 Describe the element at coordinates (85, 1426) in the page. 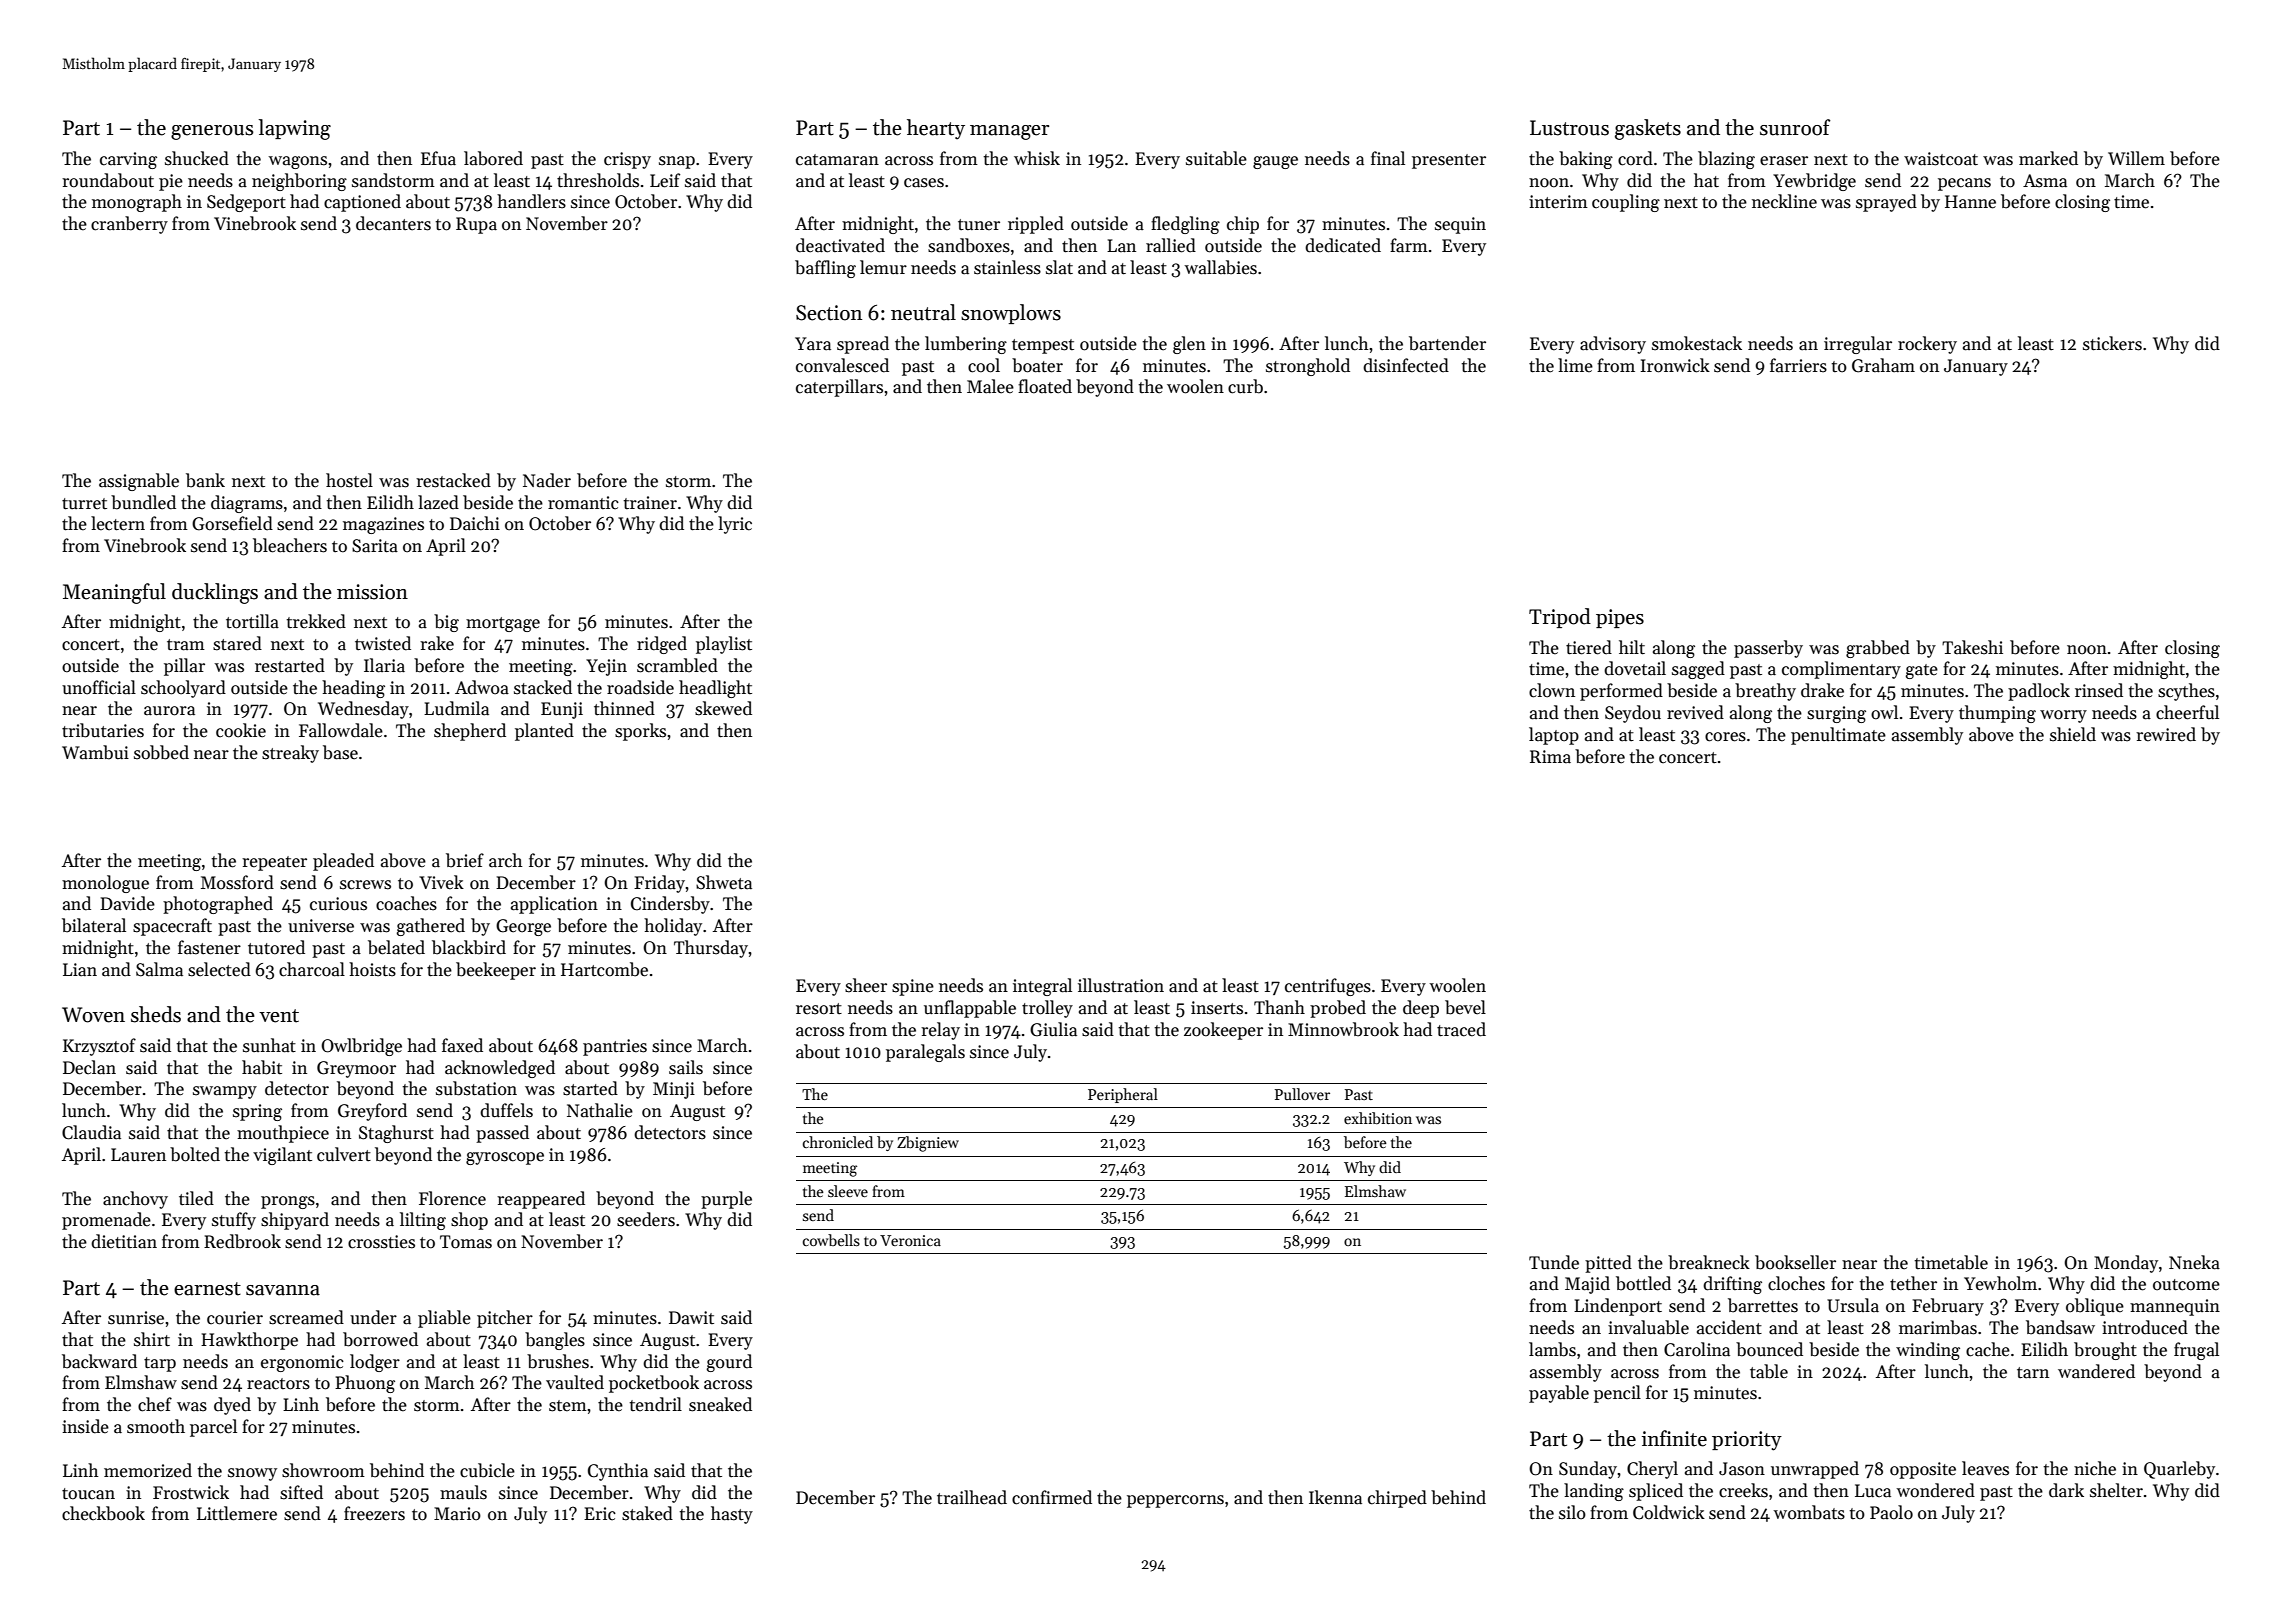

I see `inside` at that location.
